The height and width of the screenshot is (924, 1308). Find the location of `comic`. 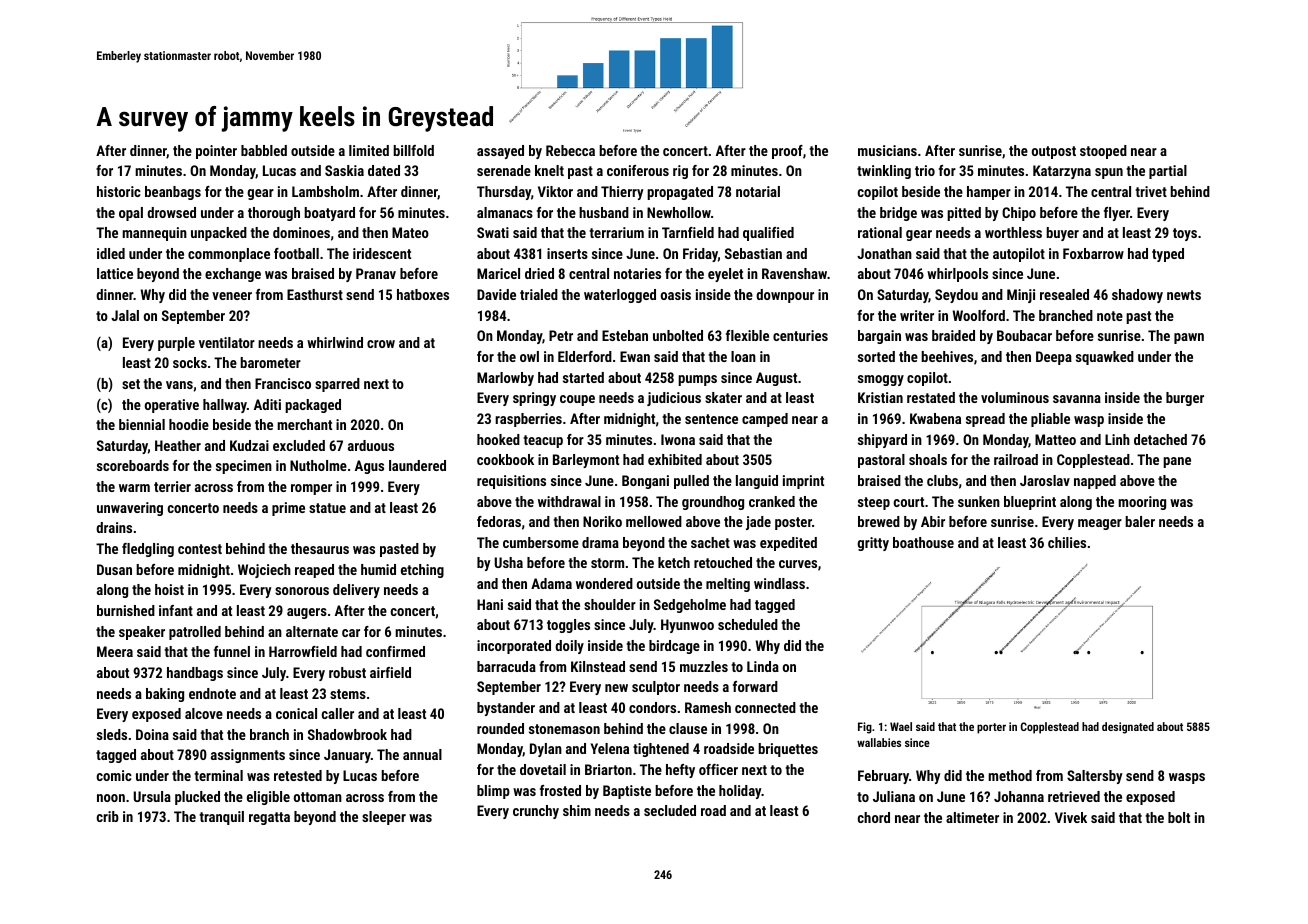

comic is located at coordinates (114, 775).
